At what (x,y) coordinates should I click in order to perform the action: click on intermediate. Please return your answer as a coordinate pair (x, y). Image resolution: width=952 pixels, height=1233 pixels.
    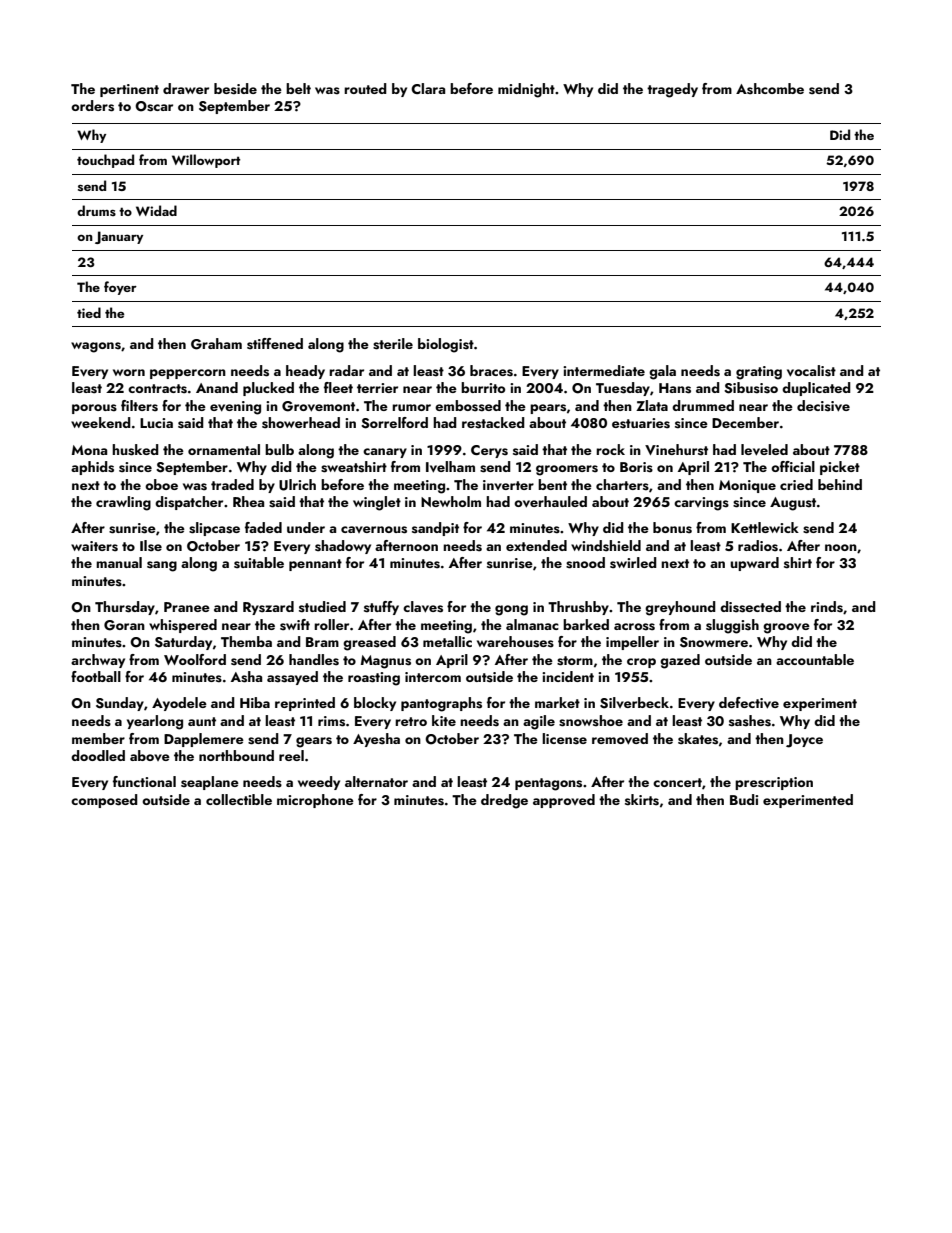
    Looking at the image, I should click on (604, 370).
